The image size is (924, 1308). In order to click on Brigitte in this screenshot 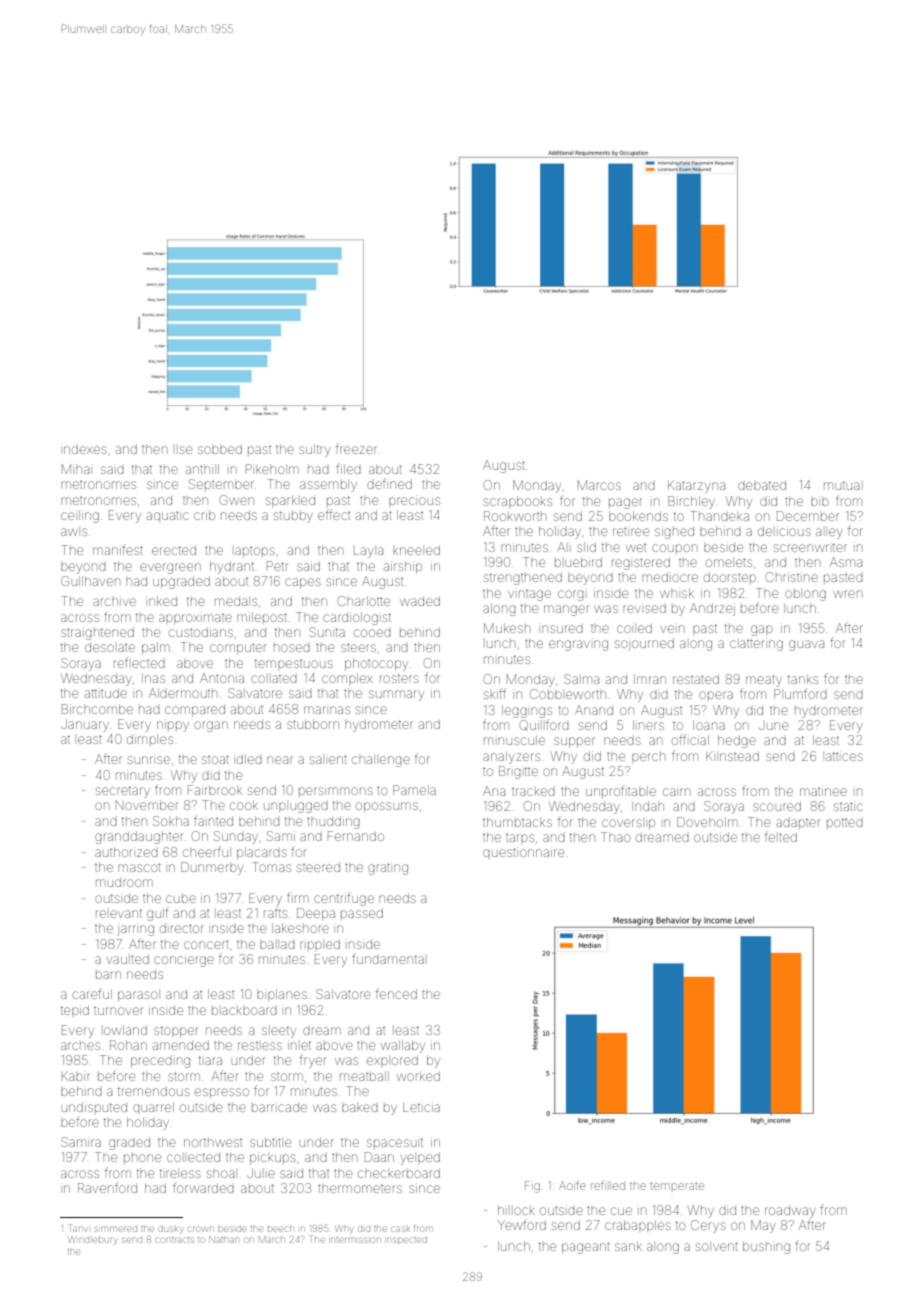, I will do `click(518, 772)`.
